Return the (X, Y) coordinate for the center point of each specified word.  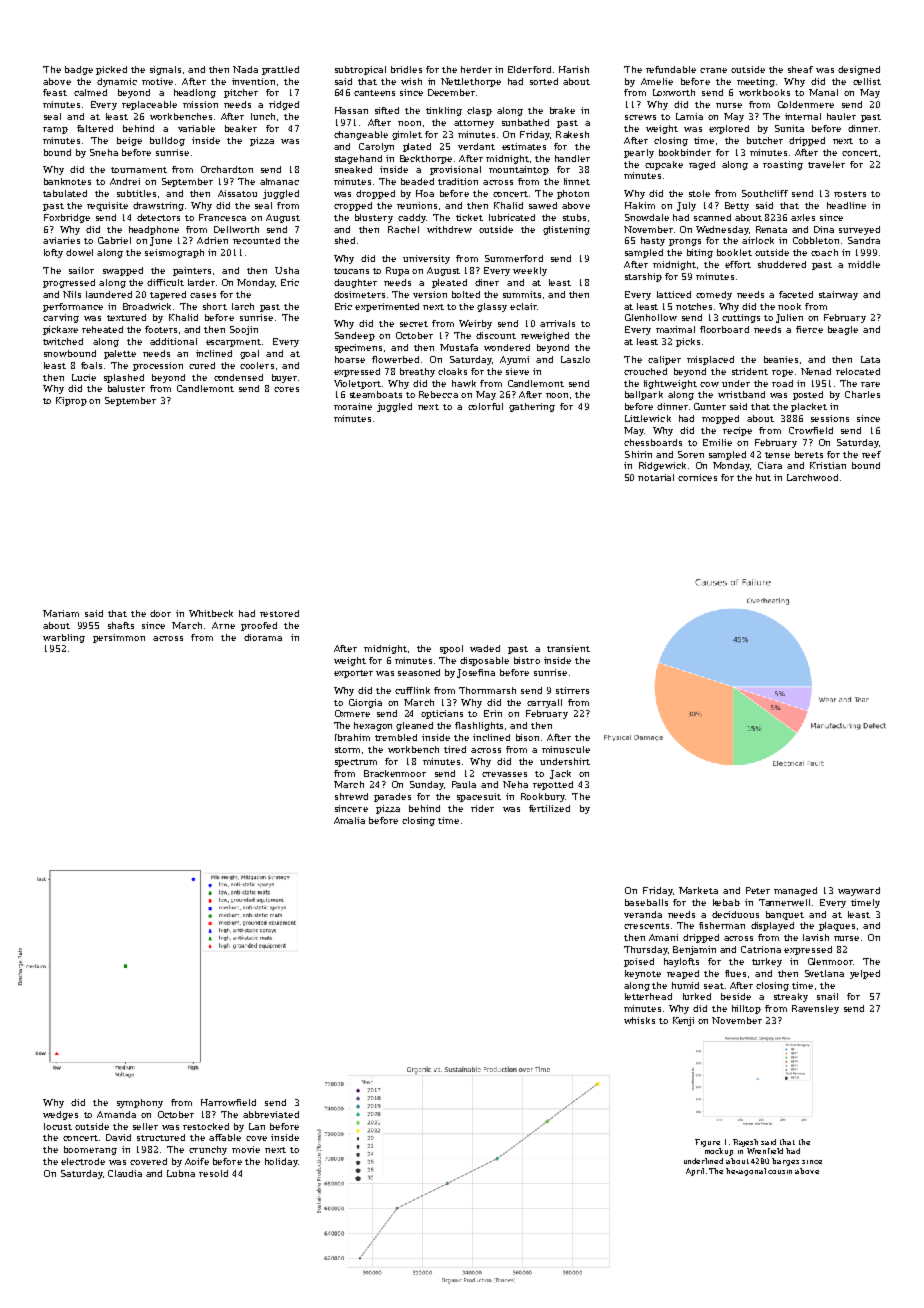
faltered (95, 128)
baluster (126, 388)
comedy (714, 295)
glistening (566, 230)
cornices (697, 477)
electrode (83, 1161)
